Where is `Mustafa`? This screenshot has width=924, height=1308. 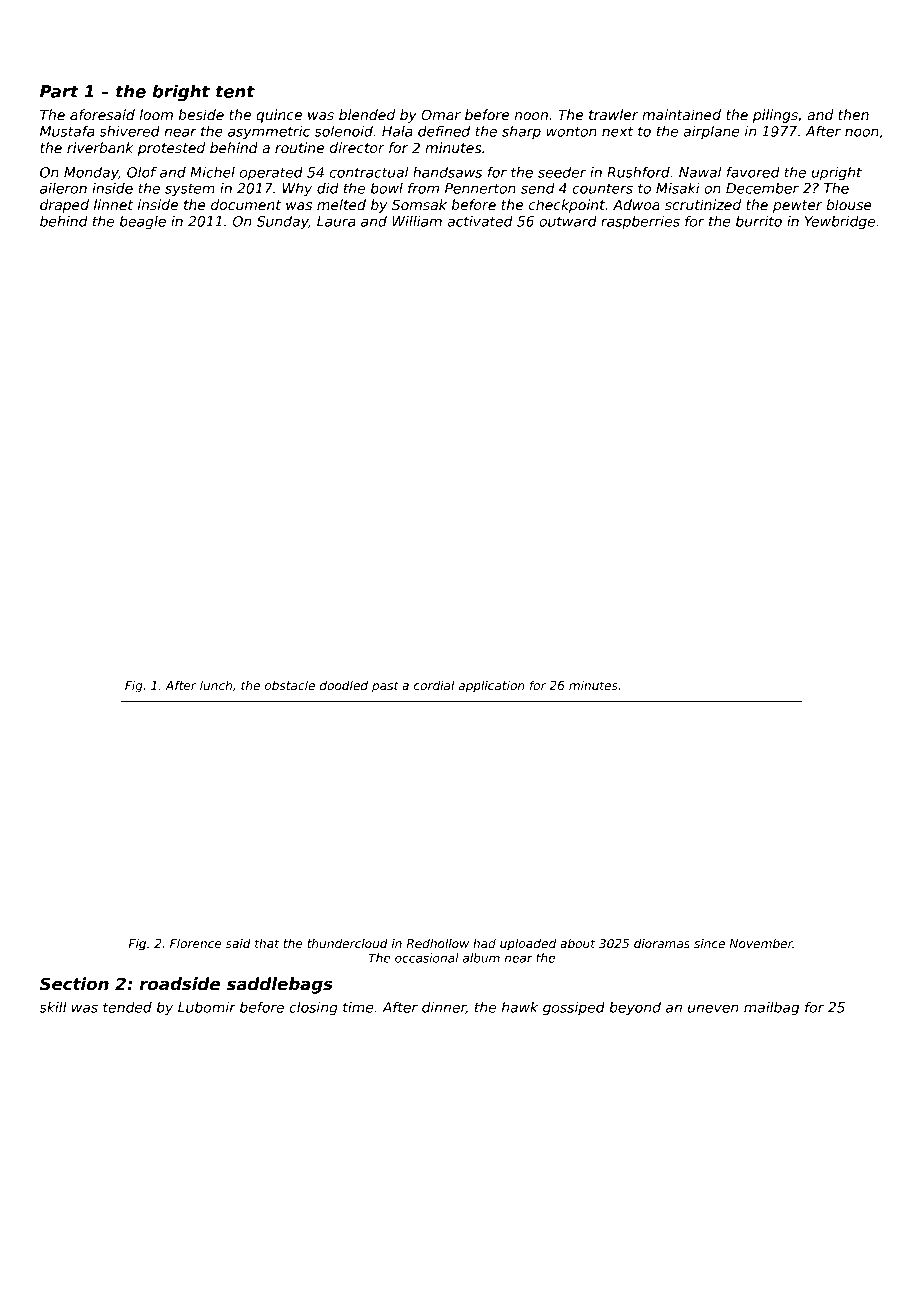 Mustafa is located at coordinates (67, 131).
